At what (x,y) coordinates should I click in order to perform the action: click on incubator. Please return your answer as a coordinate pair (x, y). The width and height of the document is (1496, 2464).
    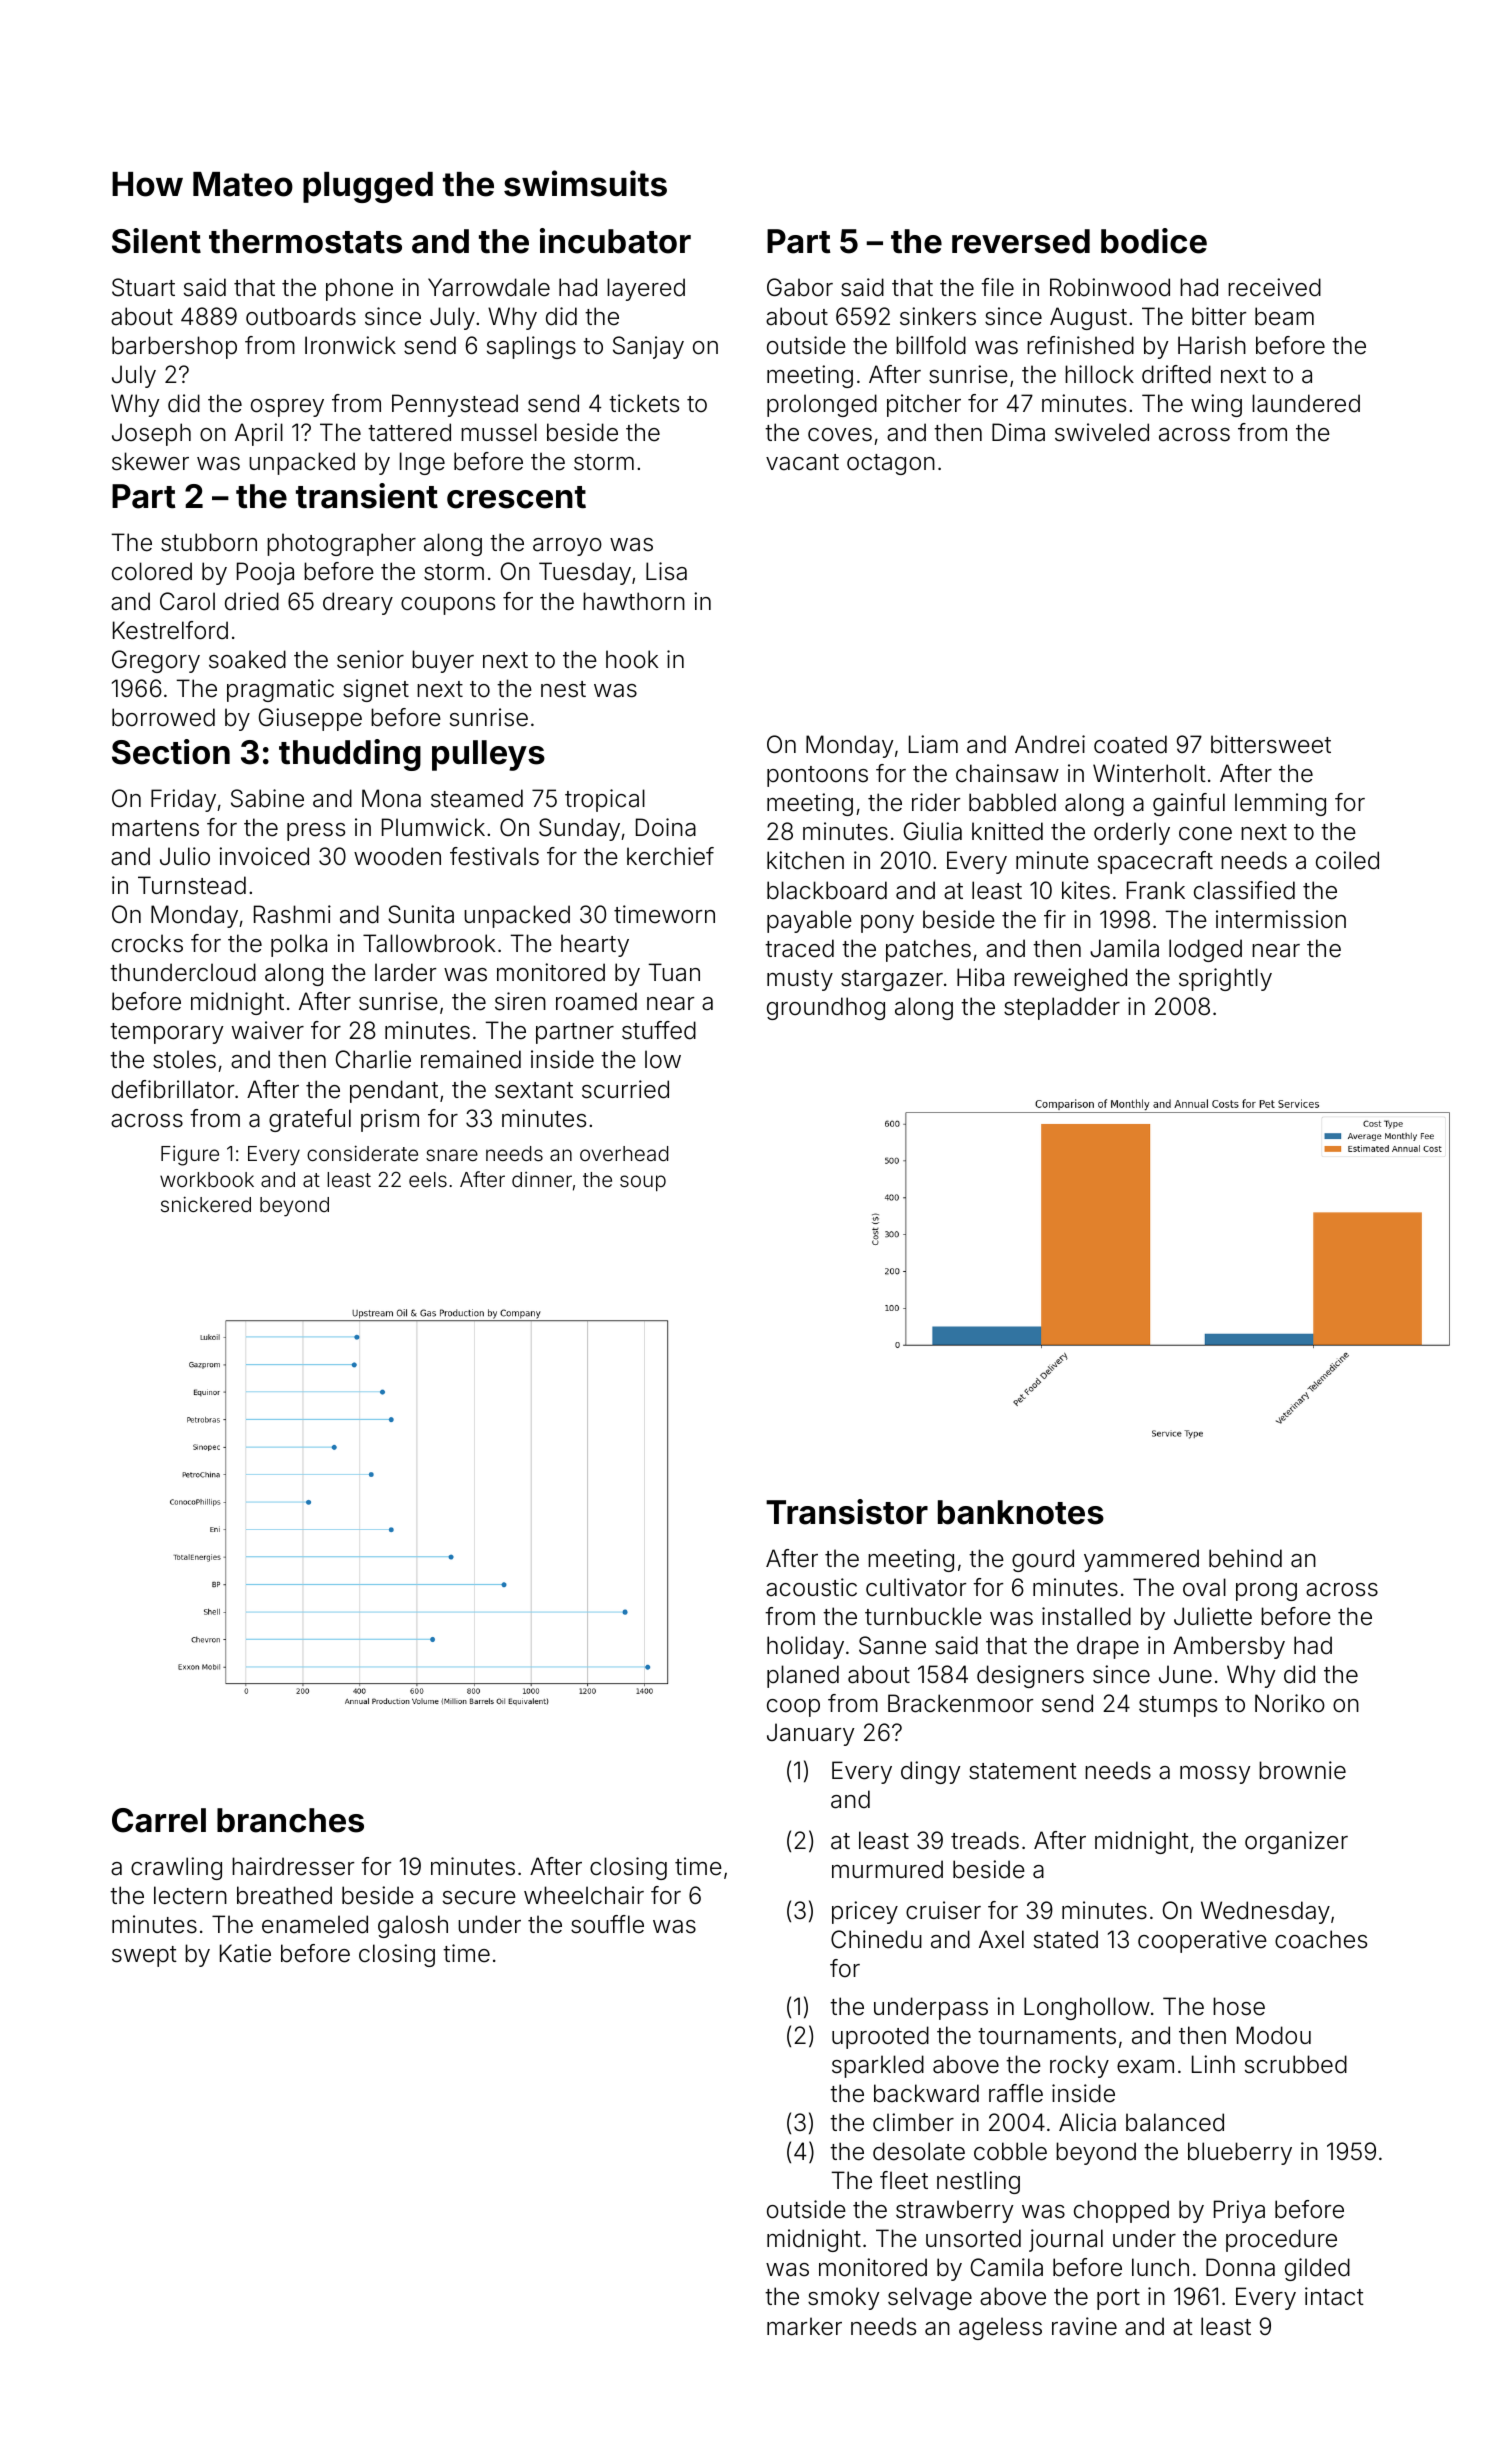
    Looking at the image, I should click on (615, 241).
